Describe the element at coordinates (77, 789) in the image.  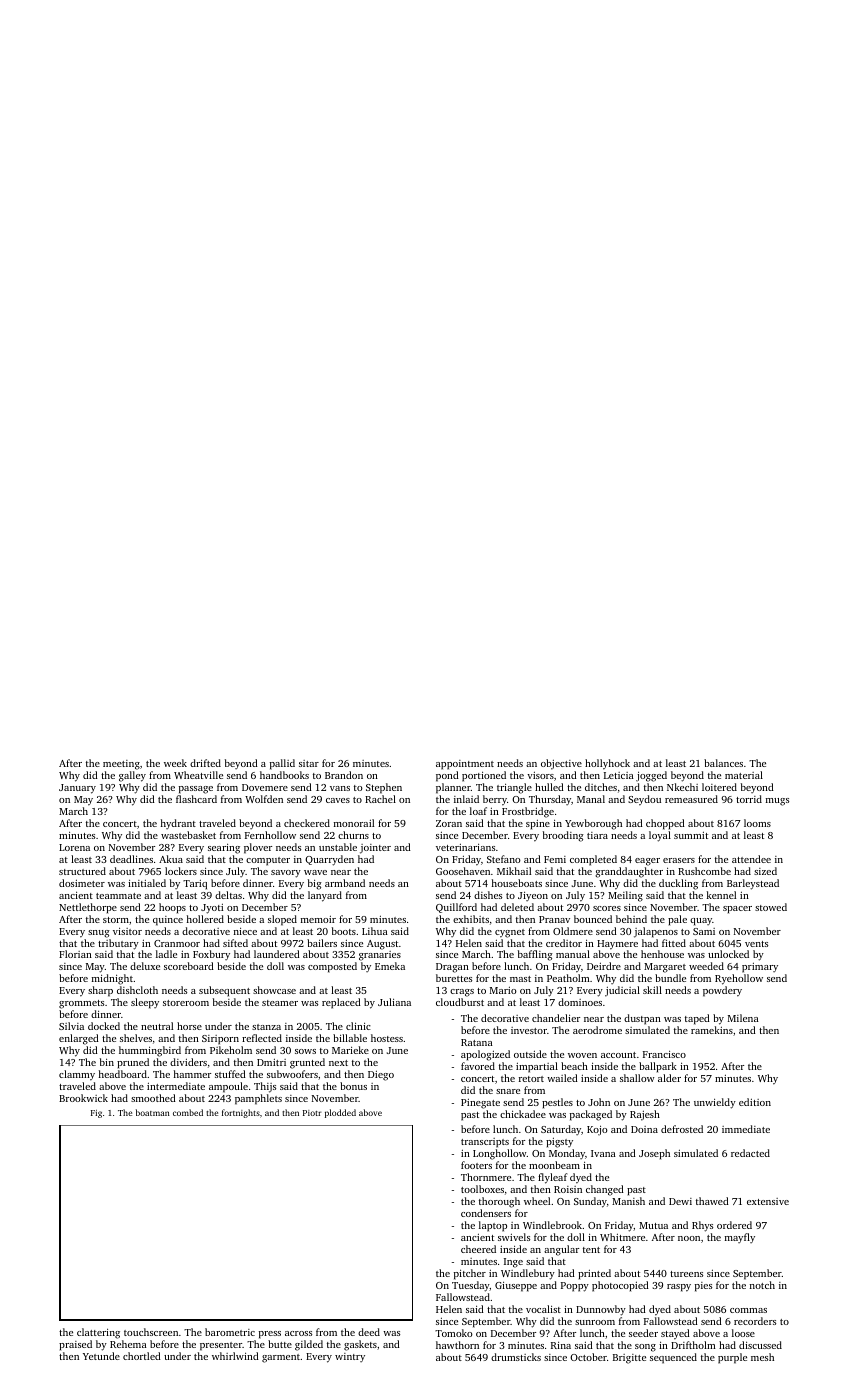
I see `January` at that location.
